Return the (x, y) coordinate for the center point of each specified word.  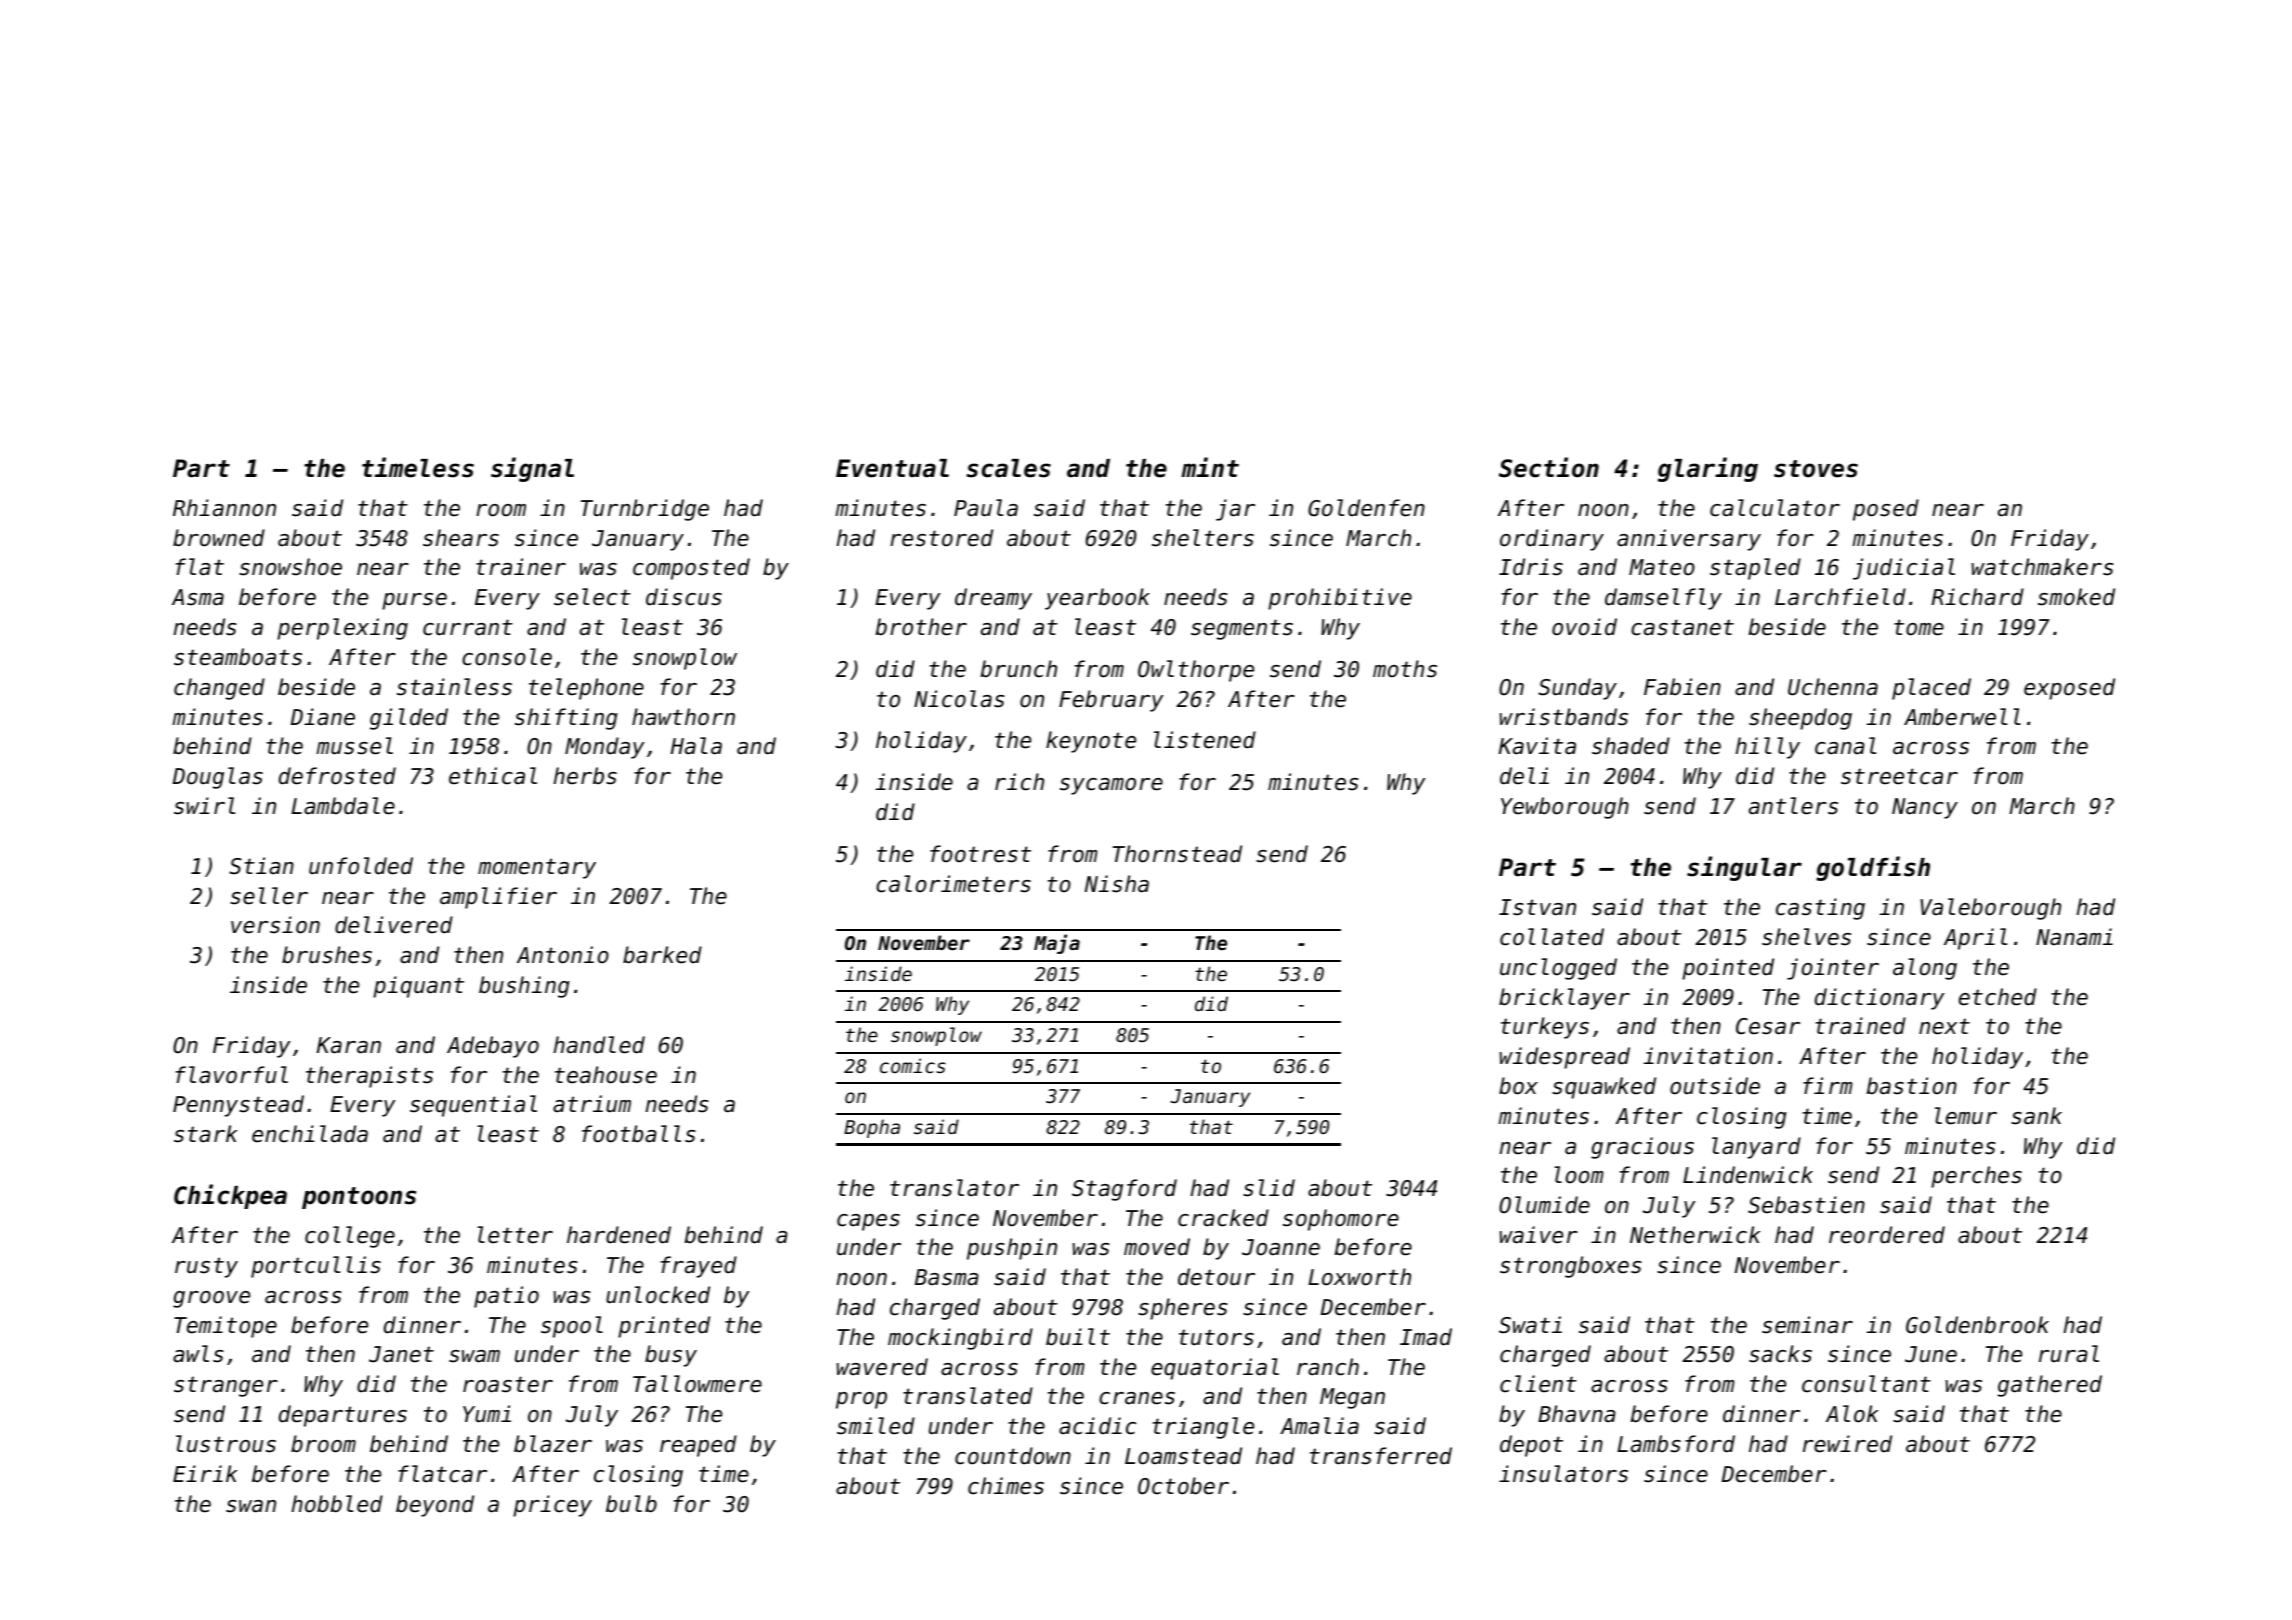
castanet (1682, 627)
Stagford (1124, 1190)
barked (662, 955)
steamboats (238, 657)
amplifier (498, 898)
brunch (1018, 669)
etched (1998, 997)
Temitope (225, 1327)
